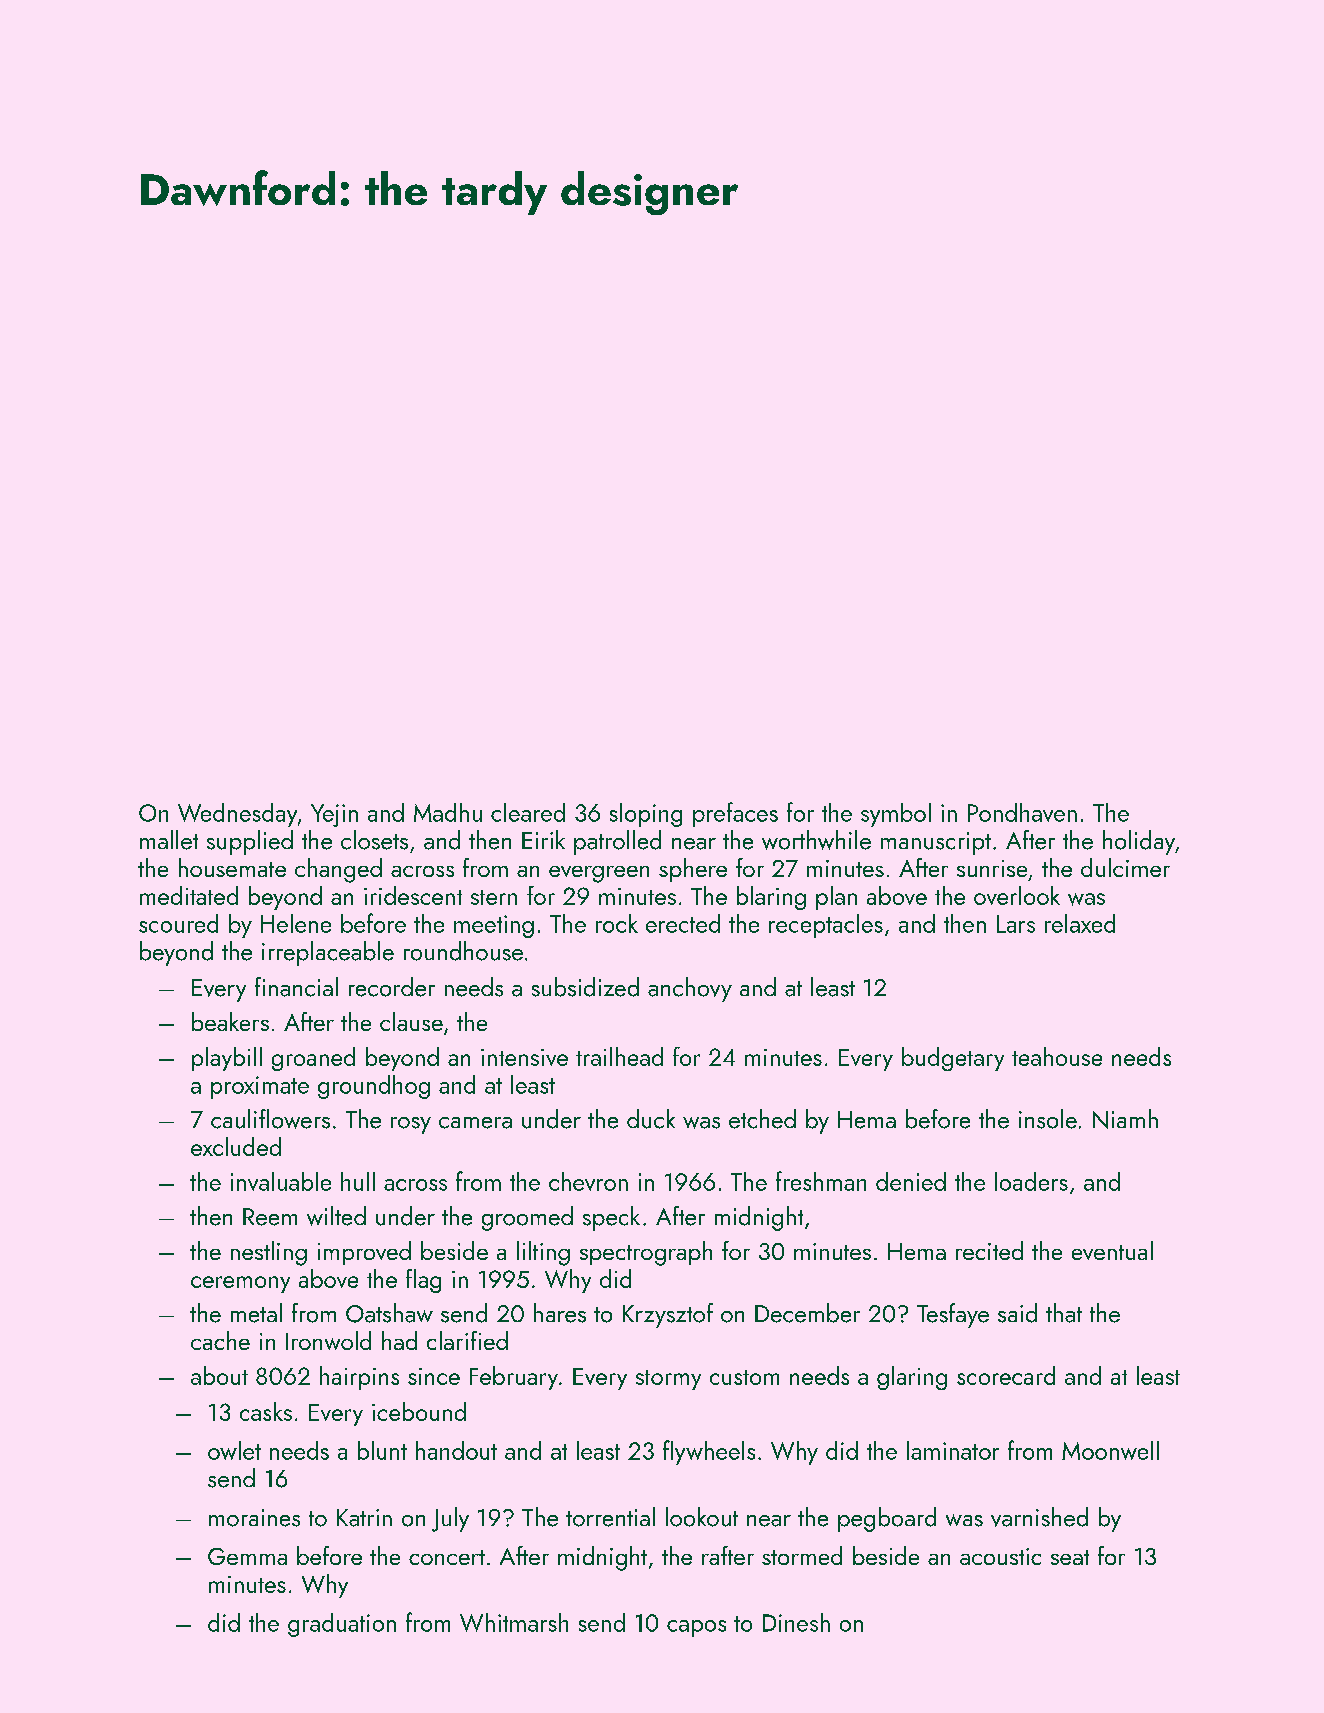 This screenshot has width=1324, height=1713. Describe the element at coordinates (796, 1622) in the screenshot. I see `Dinesh` at that location.
